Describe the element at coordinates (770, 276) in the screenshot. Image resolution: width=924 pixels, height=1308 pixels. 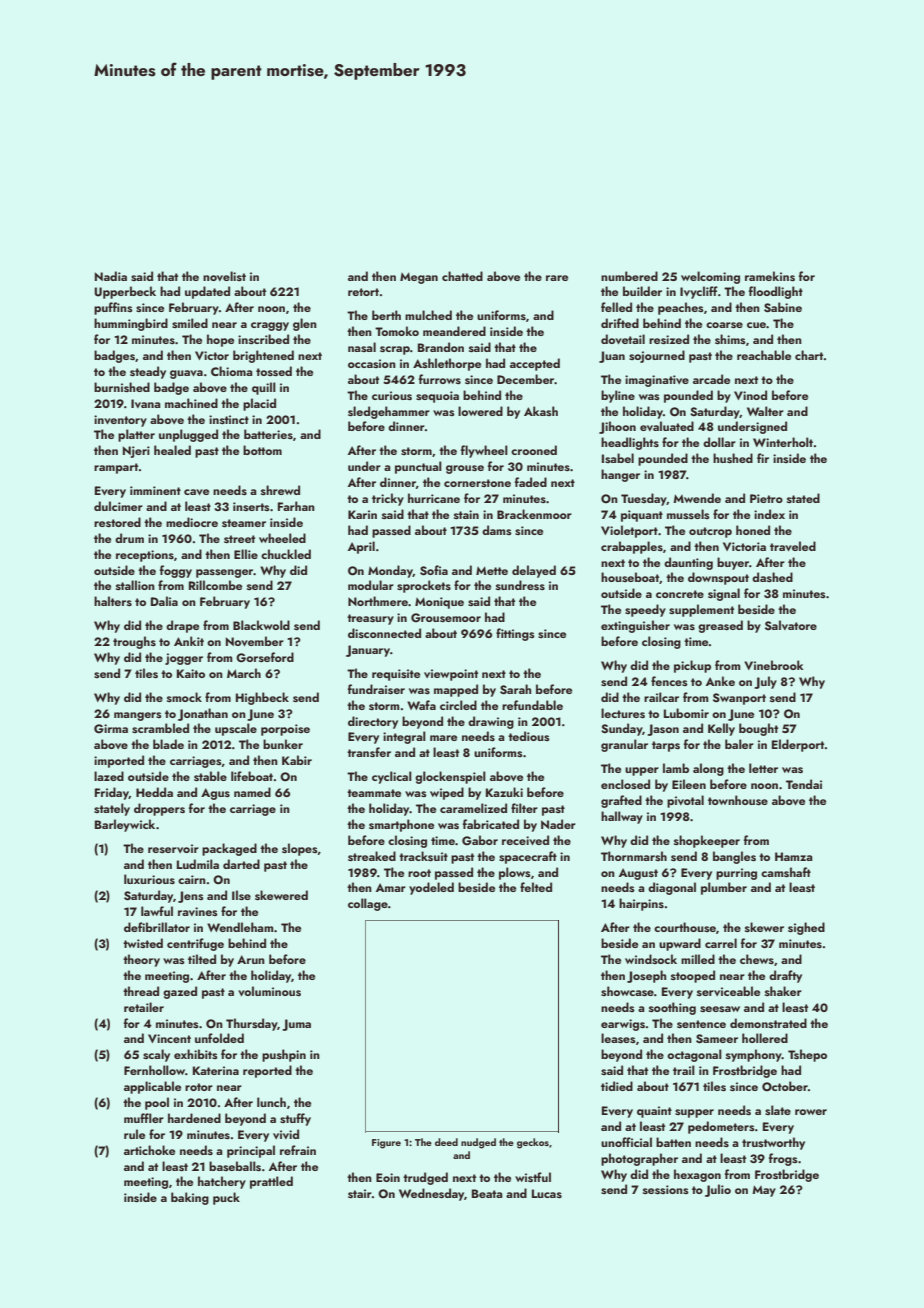
I see `ramekins` at that location.
